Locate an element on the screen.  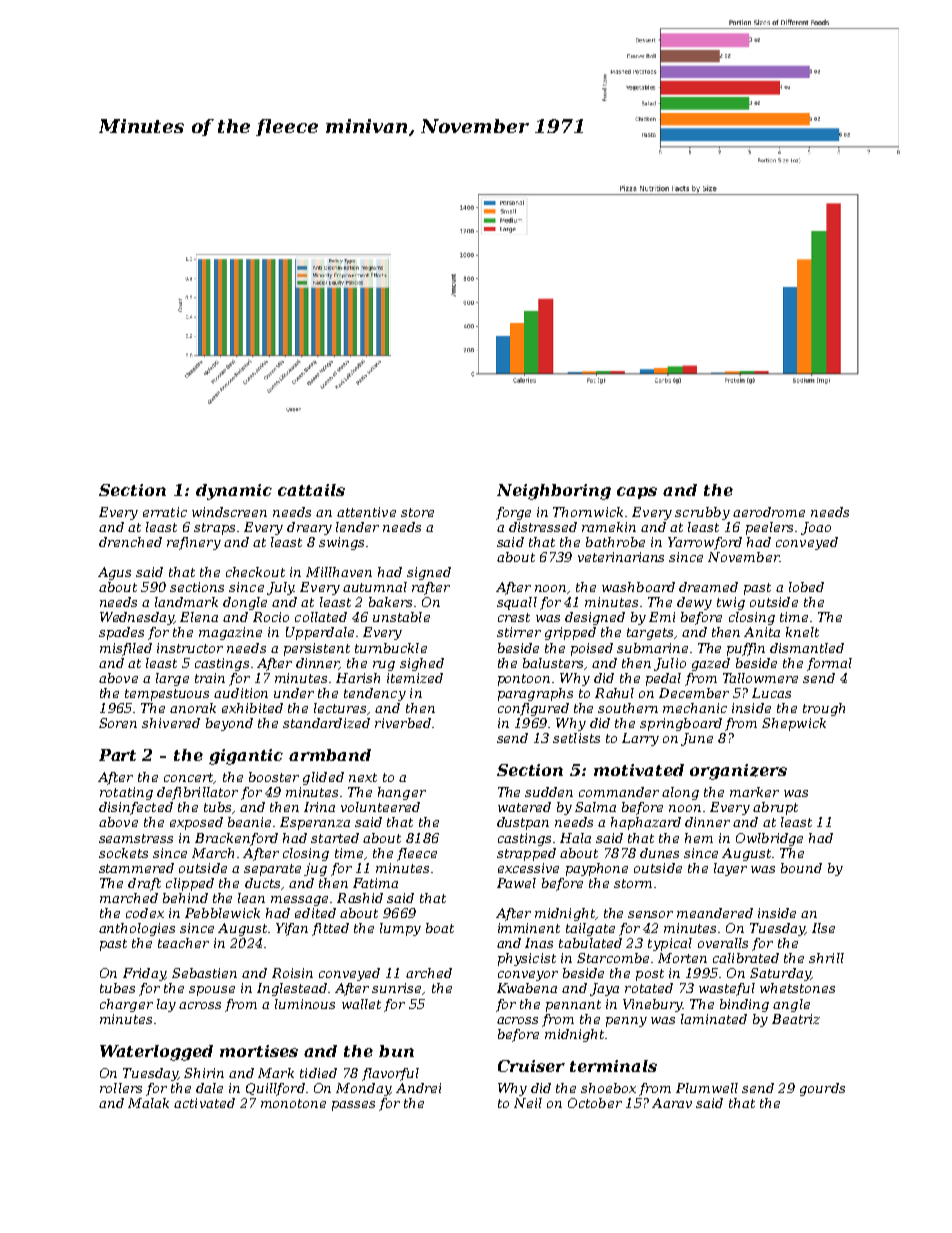
cattails is located at coordinates (311, 490).
